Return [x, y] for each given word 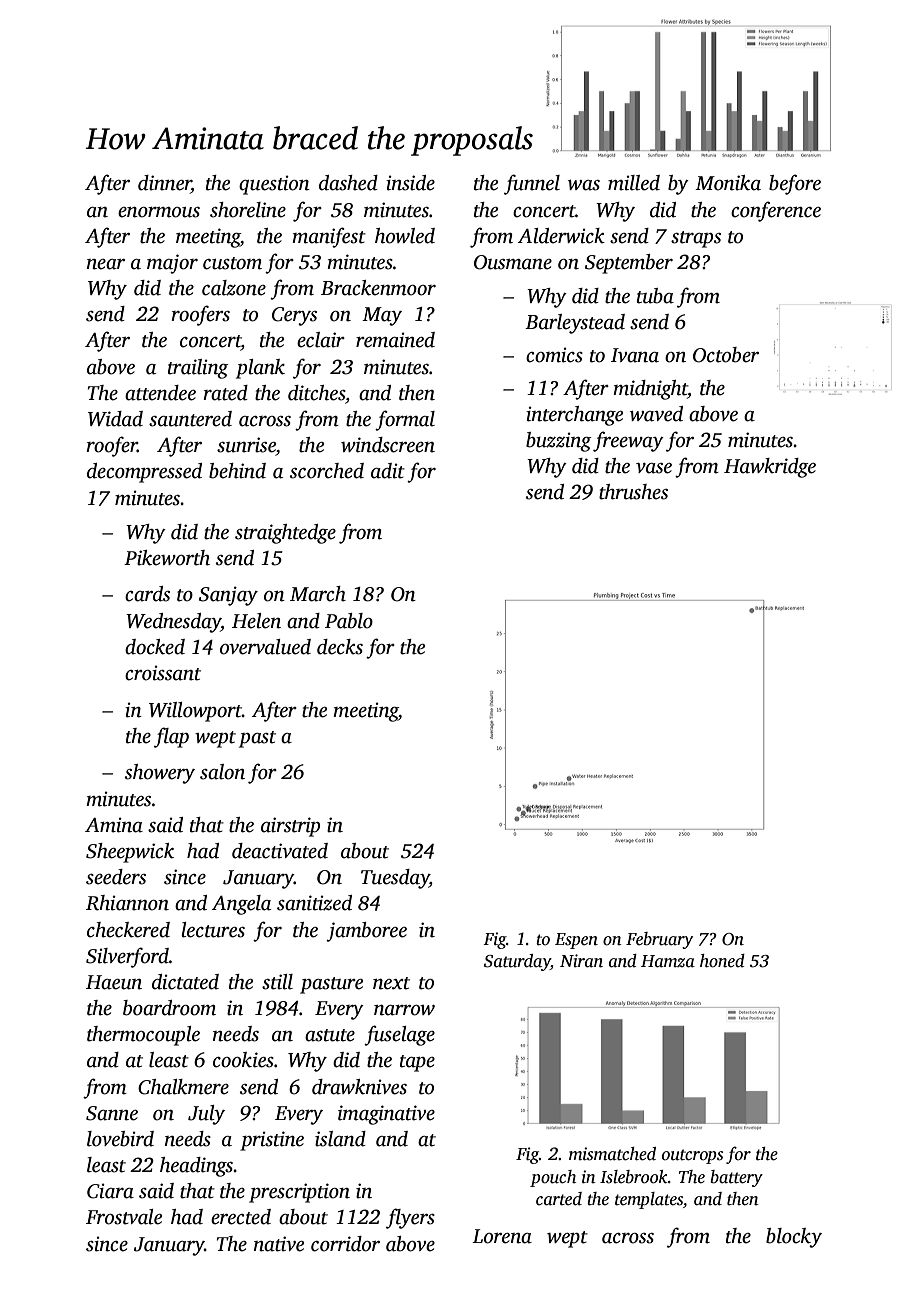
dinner [164, 184]
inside [410, 183]
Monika [728, 183]
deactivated [280, 851]
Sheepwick [130, 853]
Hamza [668, 961]
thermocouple [143, 1036]
